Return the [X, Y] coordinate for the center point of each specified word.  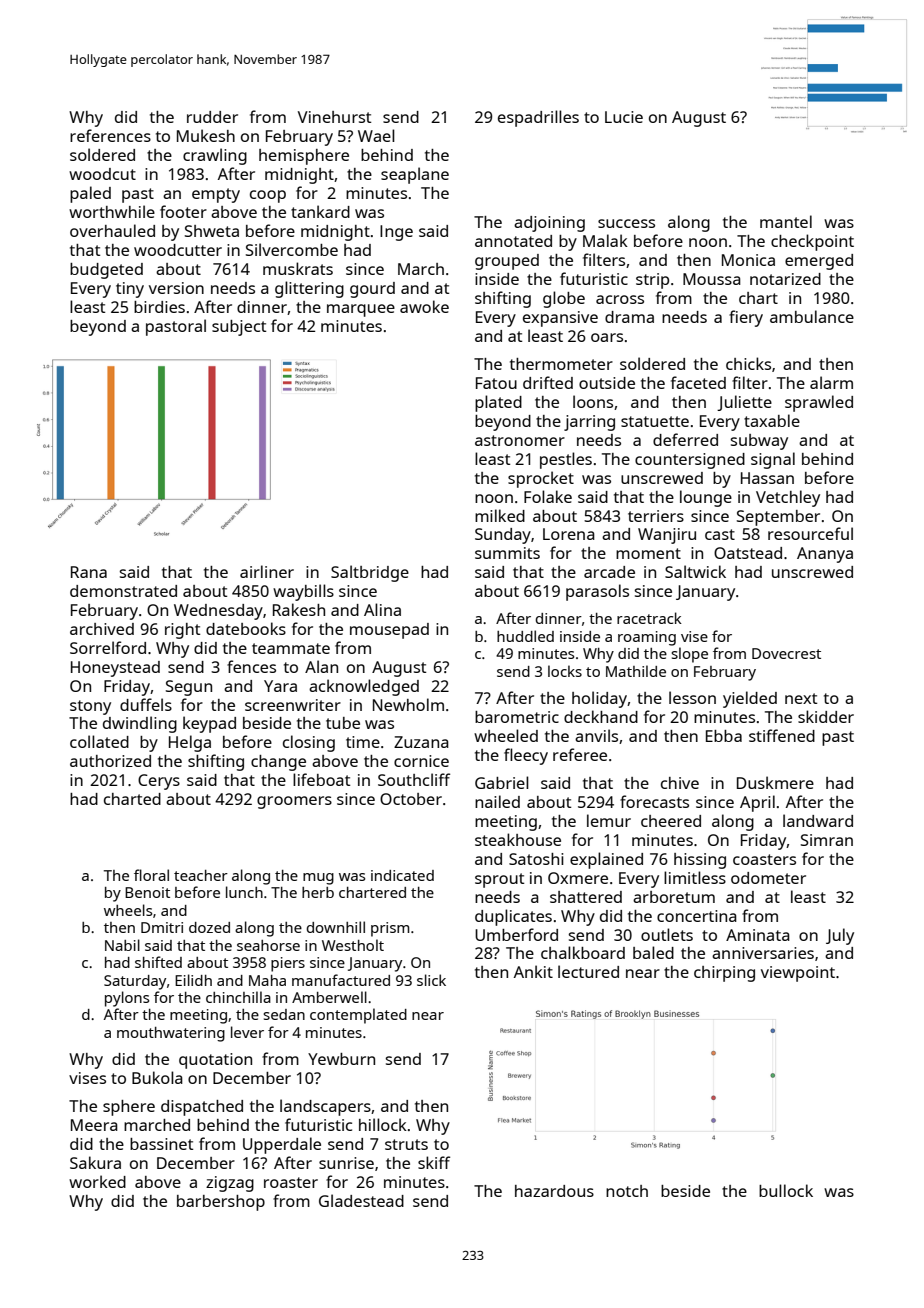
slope [690, 655]
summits [507, 553]
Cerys [159, 782]
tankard [320, 211]
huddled [525, 636]
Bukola [157, 1077]
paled [90, 194]
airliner [267, 571]
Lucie [624, 117]
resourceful [810, 533]
